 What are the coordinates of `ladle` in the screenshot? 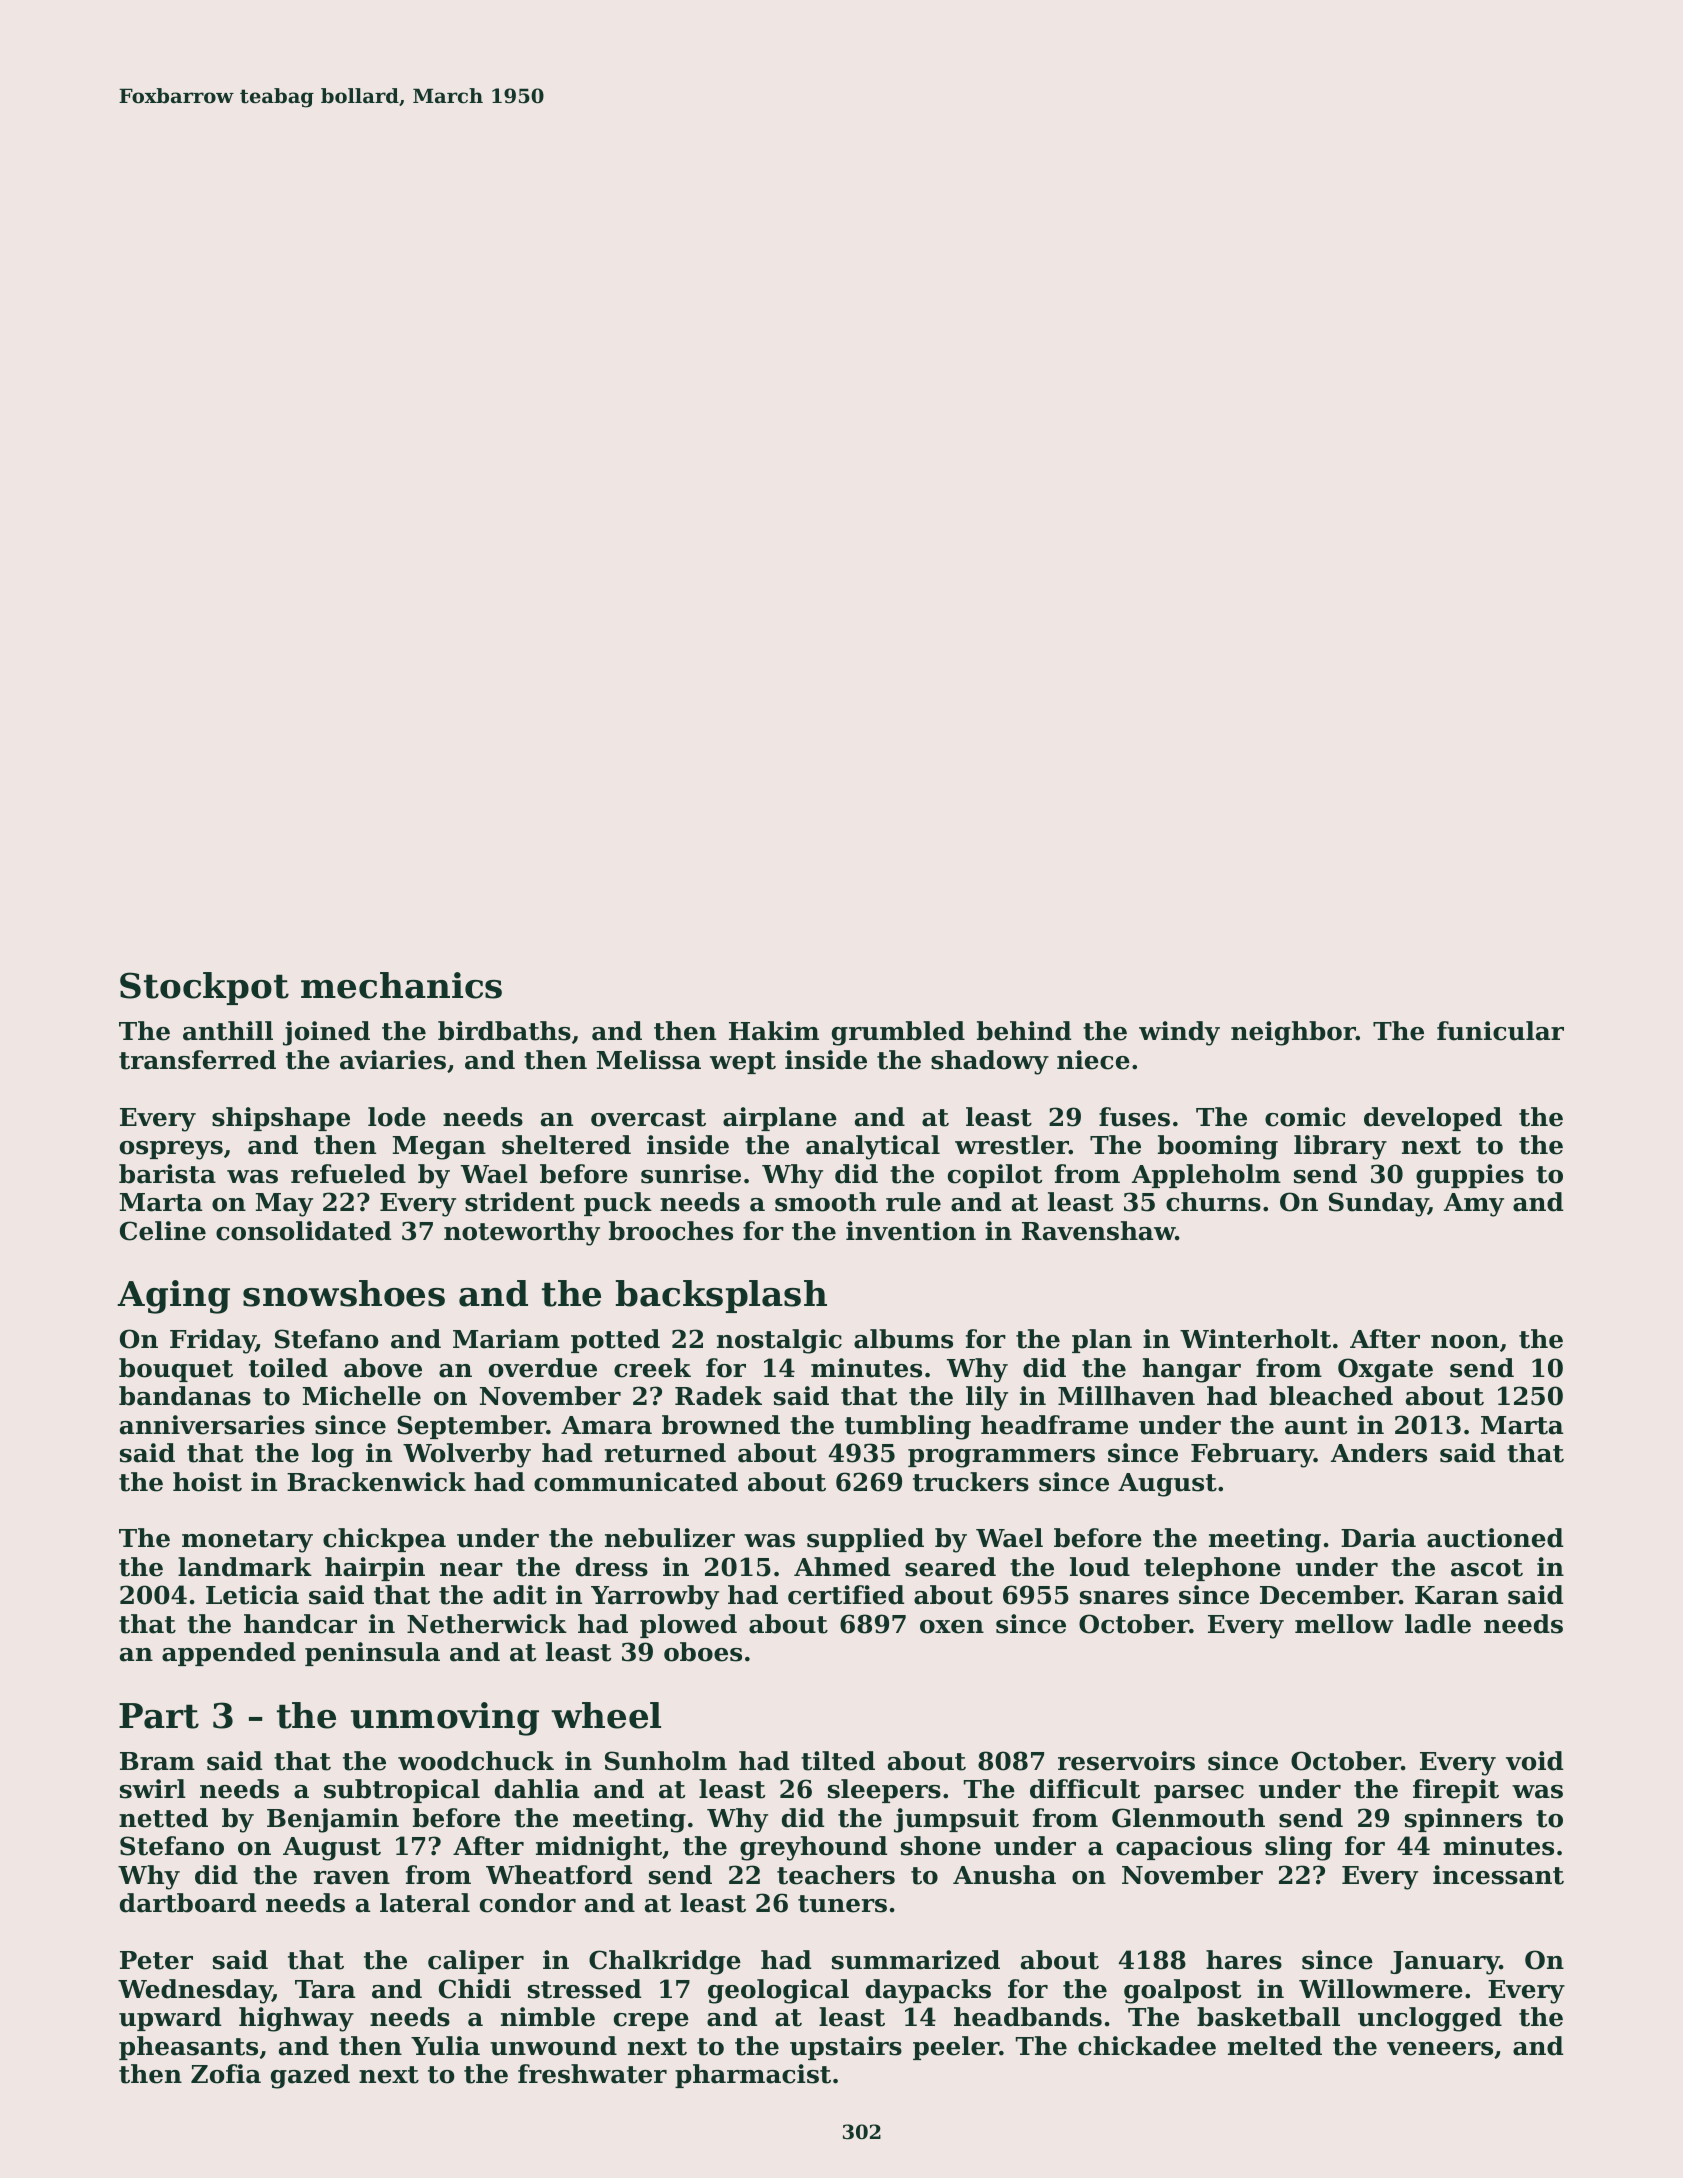 It's located at (1438, 1624).
